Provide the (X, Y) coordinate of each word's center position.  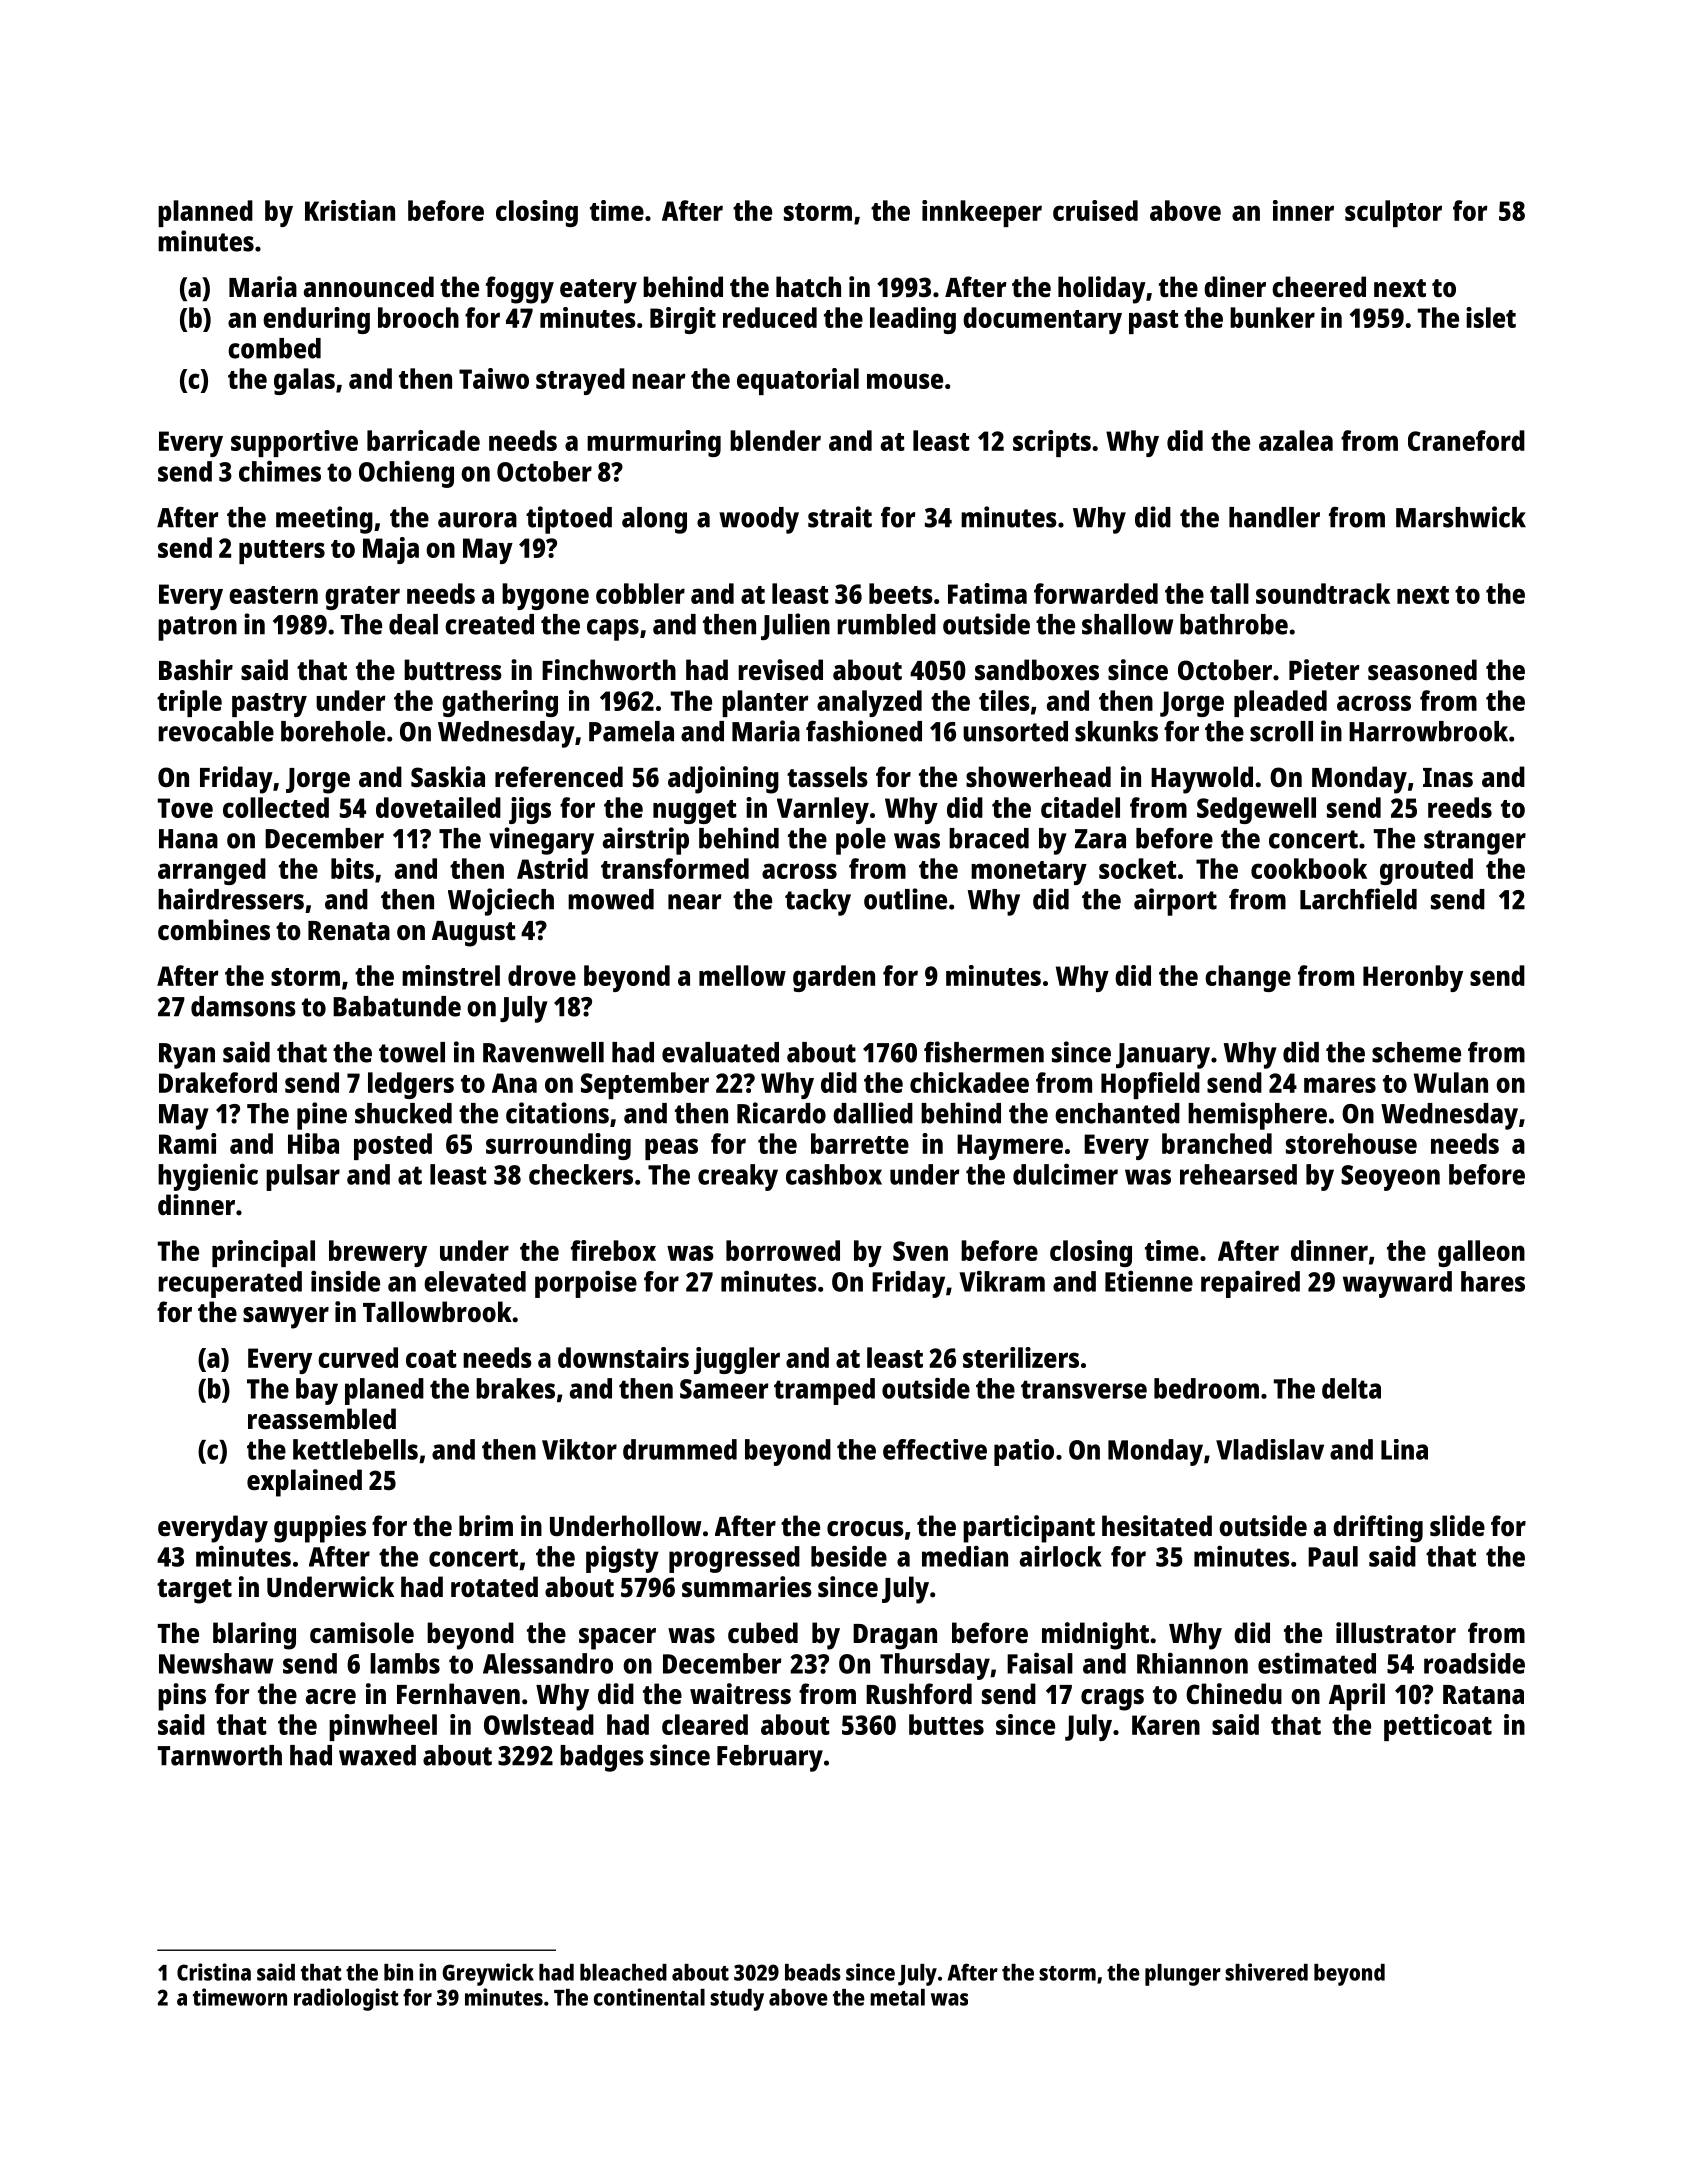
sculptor (1393, 213)
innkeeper (982, 213)
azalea (1296, 440)
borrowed (783, 1250)
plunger (1183, 1975)
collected (276, 807)
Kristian (350, 210)
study (737, 2000)
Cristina (214, 1972)
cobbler (640, 593)
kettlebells (355, 1449)
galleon (1481, 1253)
